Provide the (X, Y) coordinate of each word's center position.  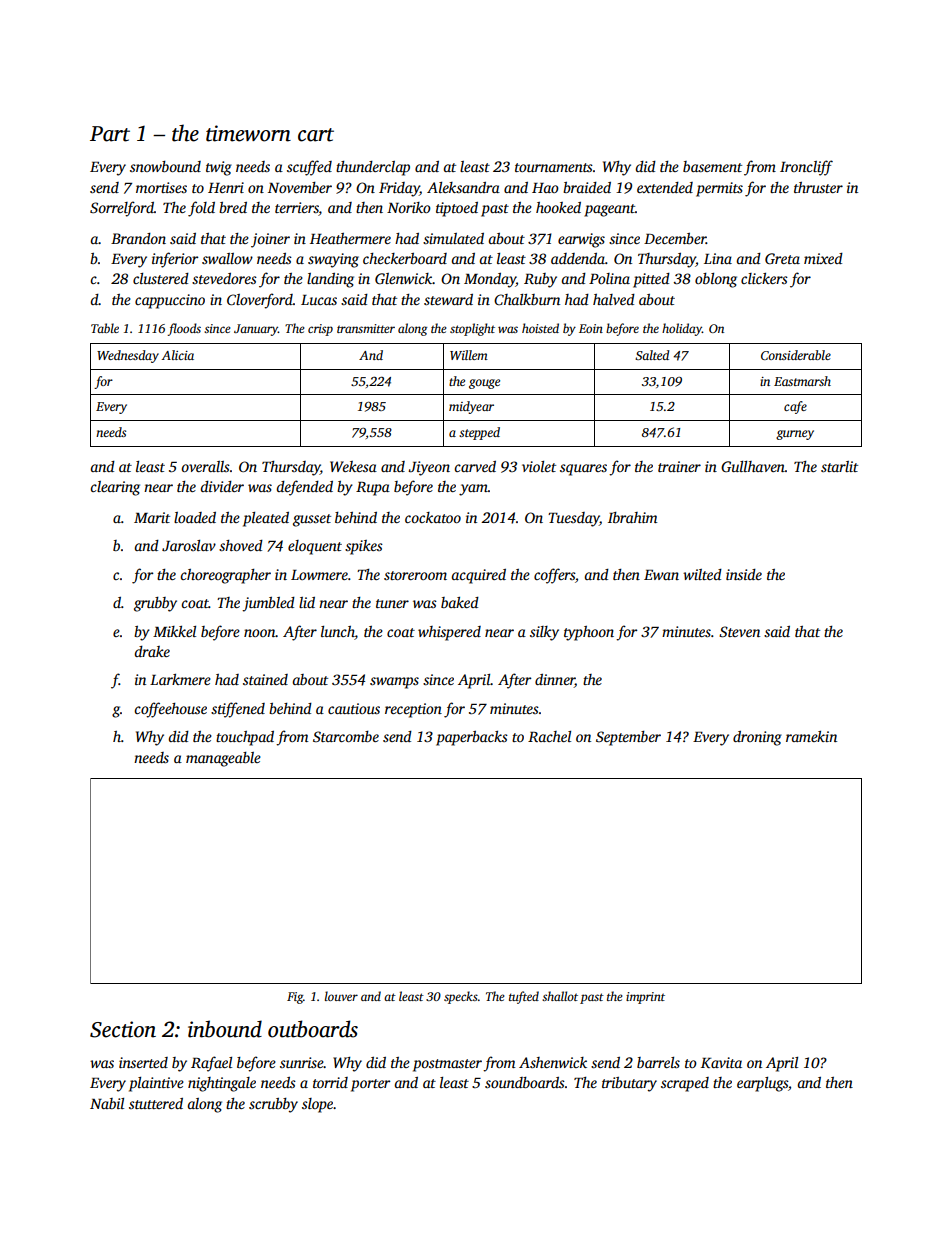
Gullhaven (753, 466)
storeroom (415, 575)
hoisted (540, 328)
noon (260, 633)
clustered (161, 278)
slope (318, 1105)
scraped (685, 1084)
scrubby (273, 1105)
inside (744, 574)
